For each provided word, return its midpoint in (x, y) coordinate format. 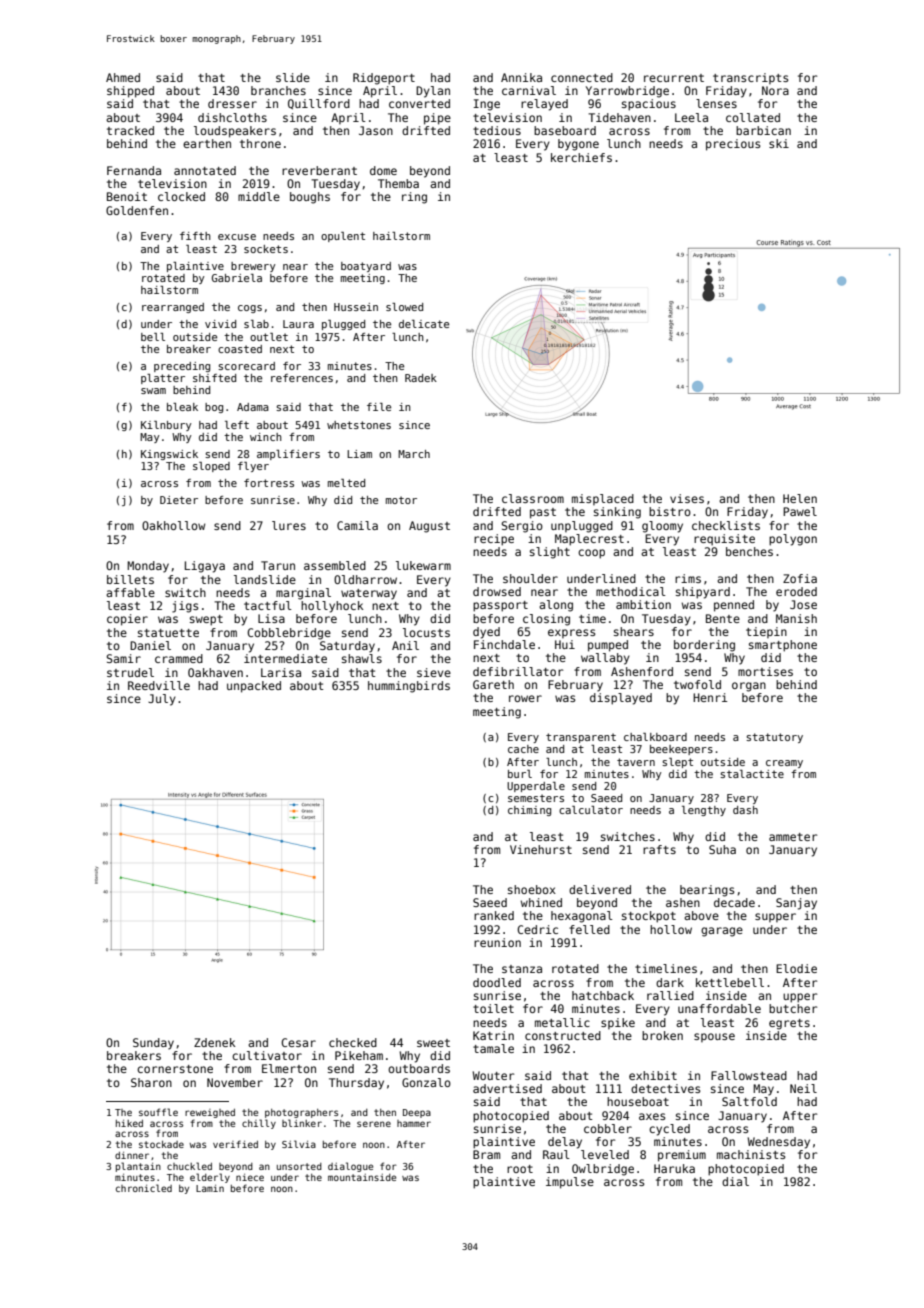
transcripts (750, 78)
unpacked (254, 687)
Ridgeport (384, 79)
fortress (269, 483)
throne (260, 143)
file (379, 407)
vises (687, 498)
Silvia (299, 1144)
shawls (362, 658)
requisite (724, 540)
